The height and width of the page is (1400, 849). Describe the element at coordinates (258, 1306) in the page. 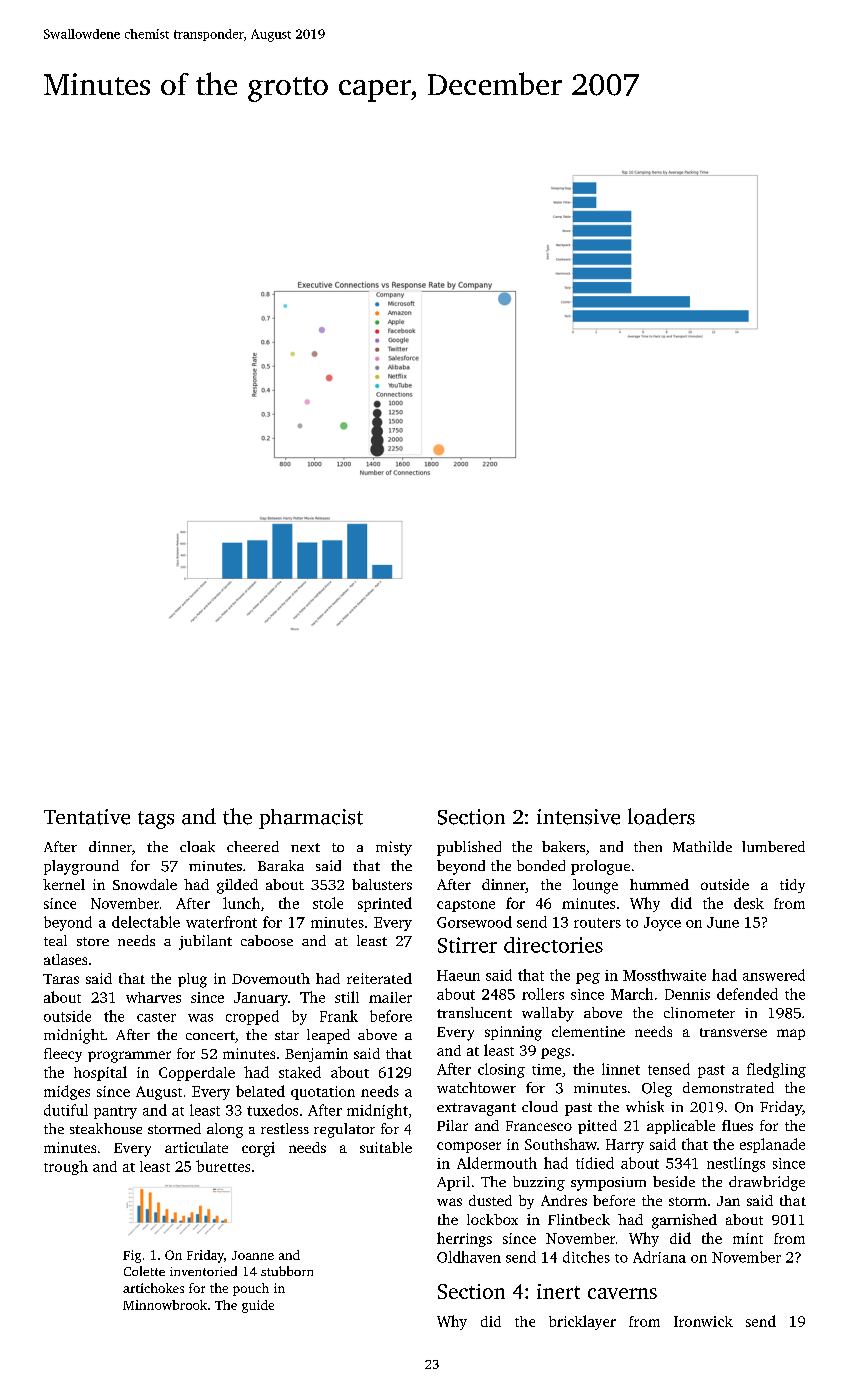

I see `guide` at that location.
